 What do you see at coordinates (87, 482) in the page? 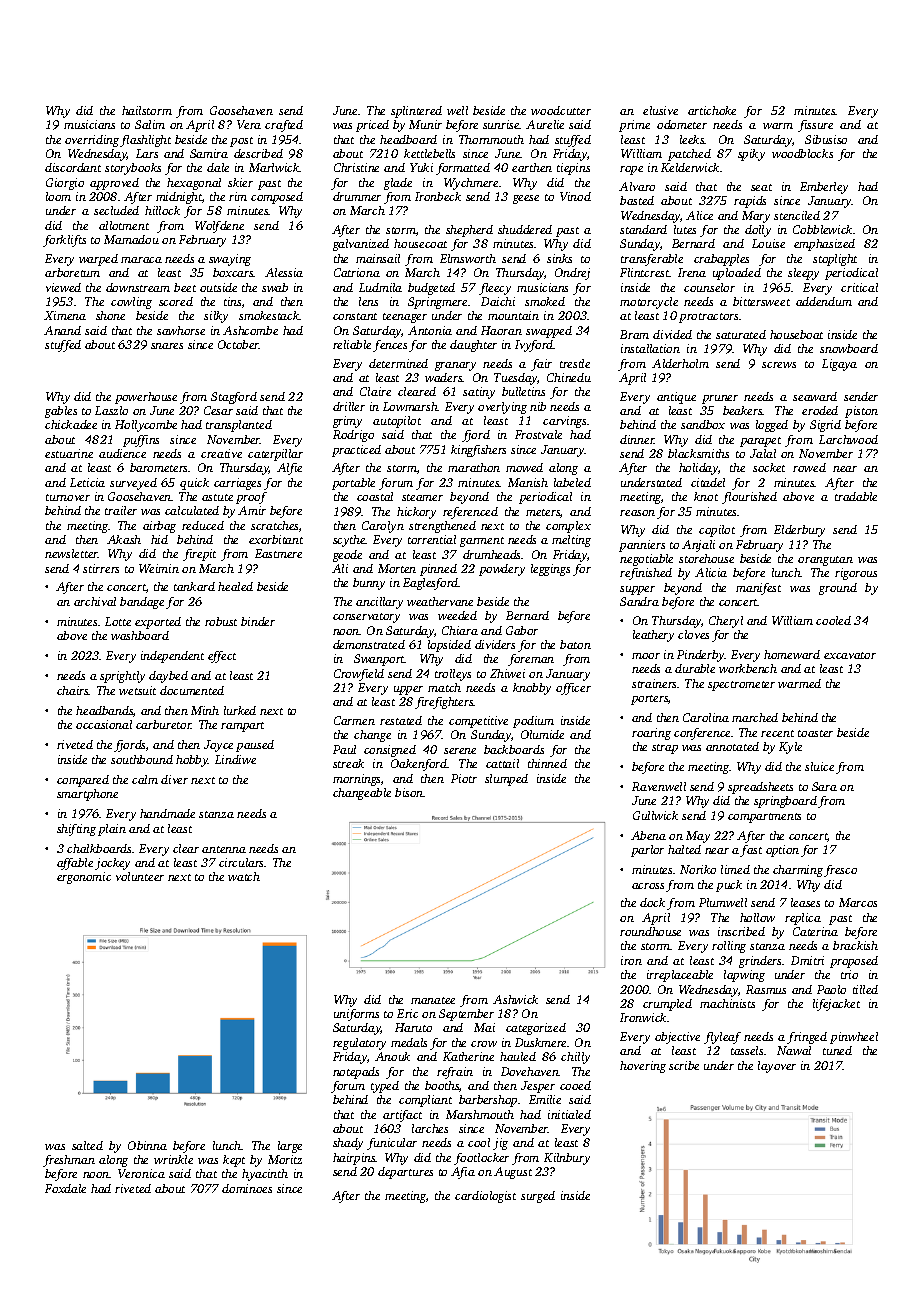
I see `Leticia` at bounding box center [87, 482].
